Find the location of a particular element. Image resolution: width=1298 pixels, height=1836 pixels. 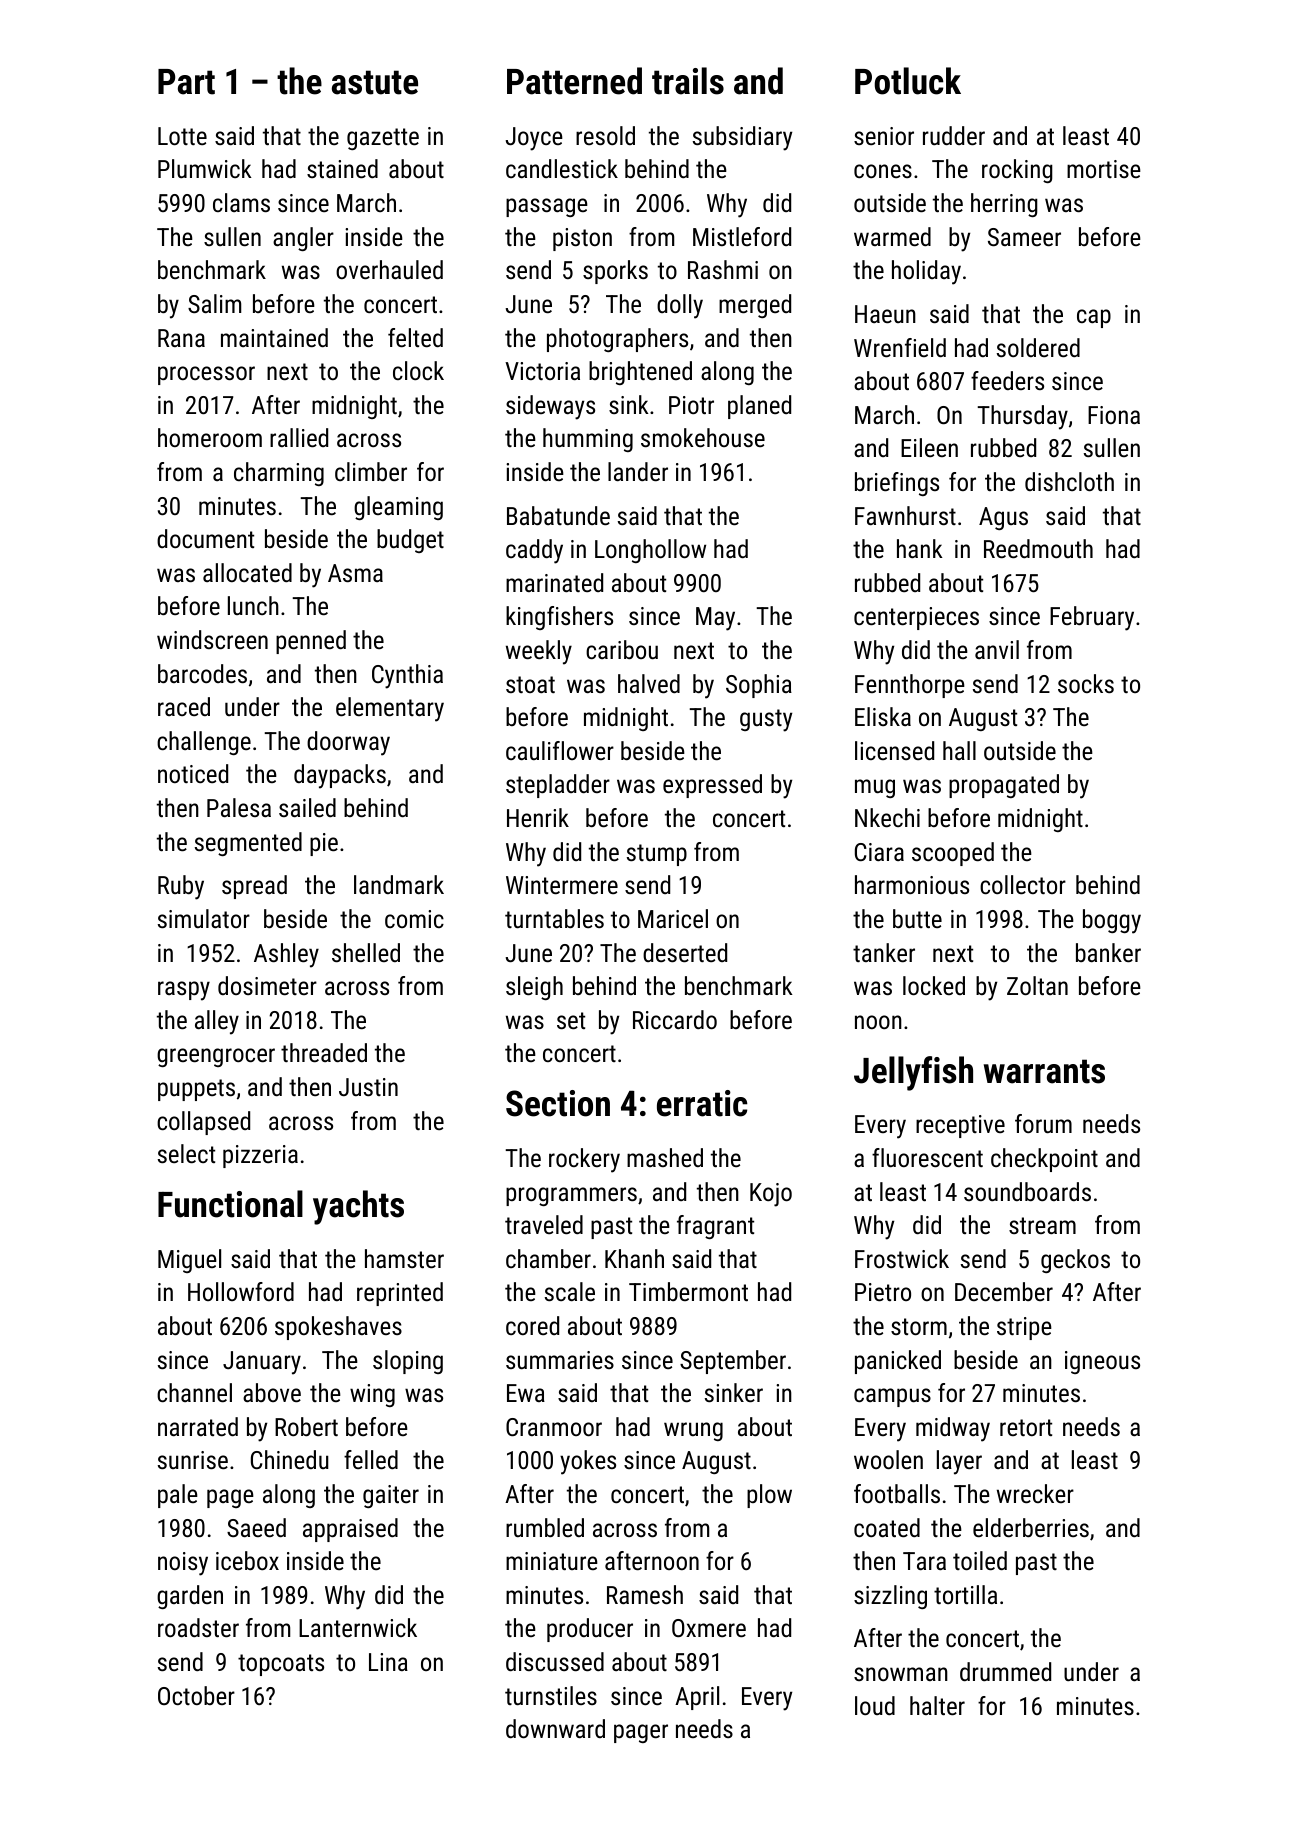

geckos is located at coordinates (1075, 1261).
